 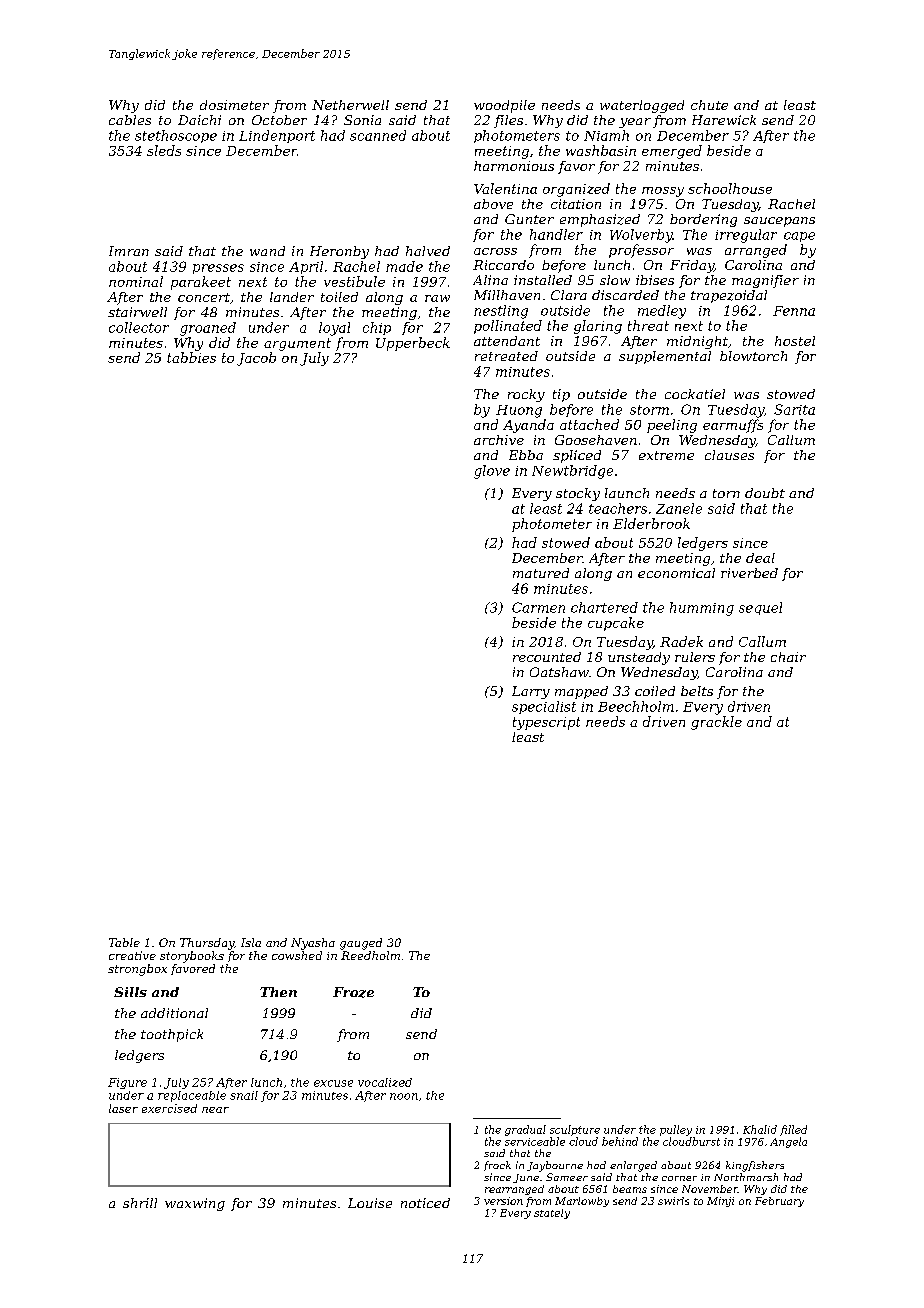 I want to click on gauged, so click(x=361, y=944).
